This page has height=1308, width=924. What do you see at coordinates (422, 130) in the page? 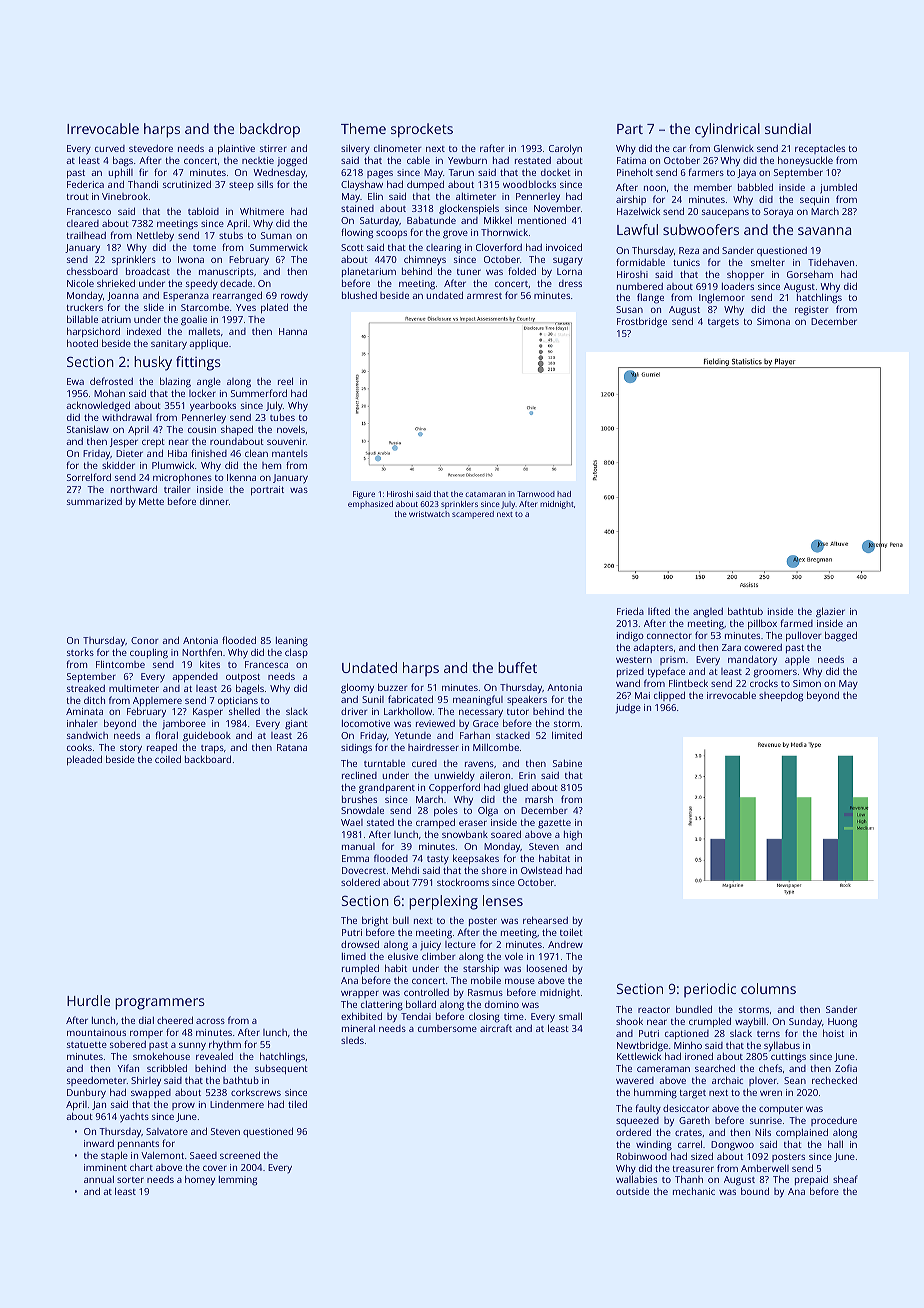
I see `sprockets` at bounding box center [422, 130].
